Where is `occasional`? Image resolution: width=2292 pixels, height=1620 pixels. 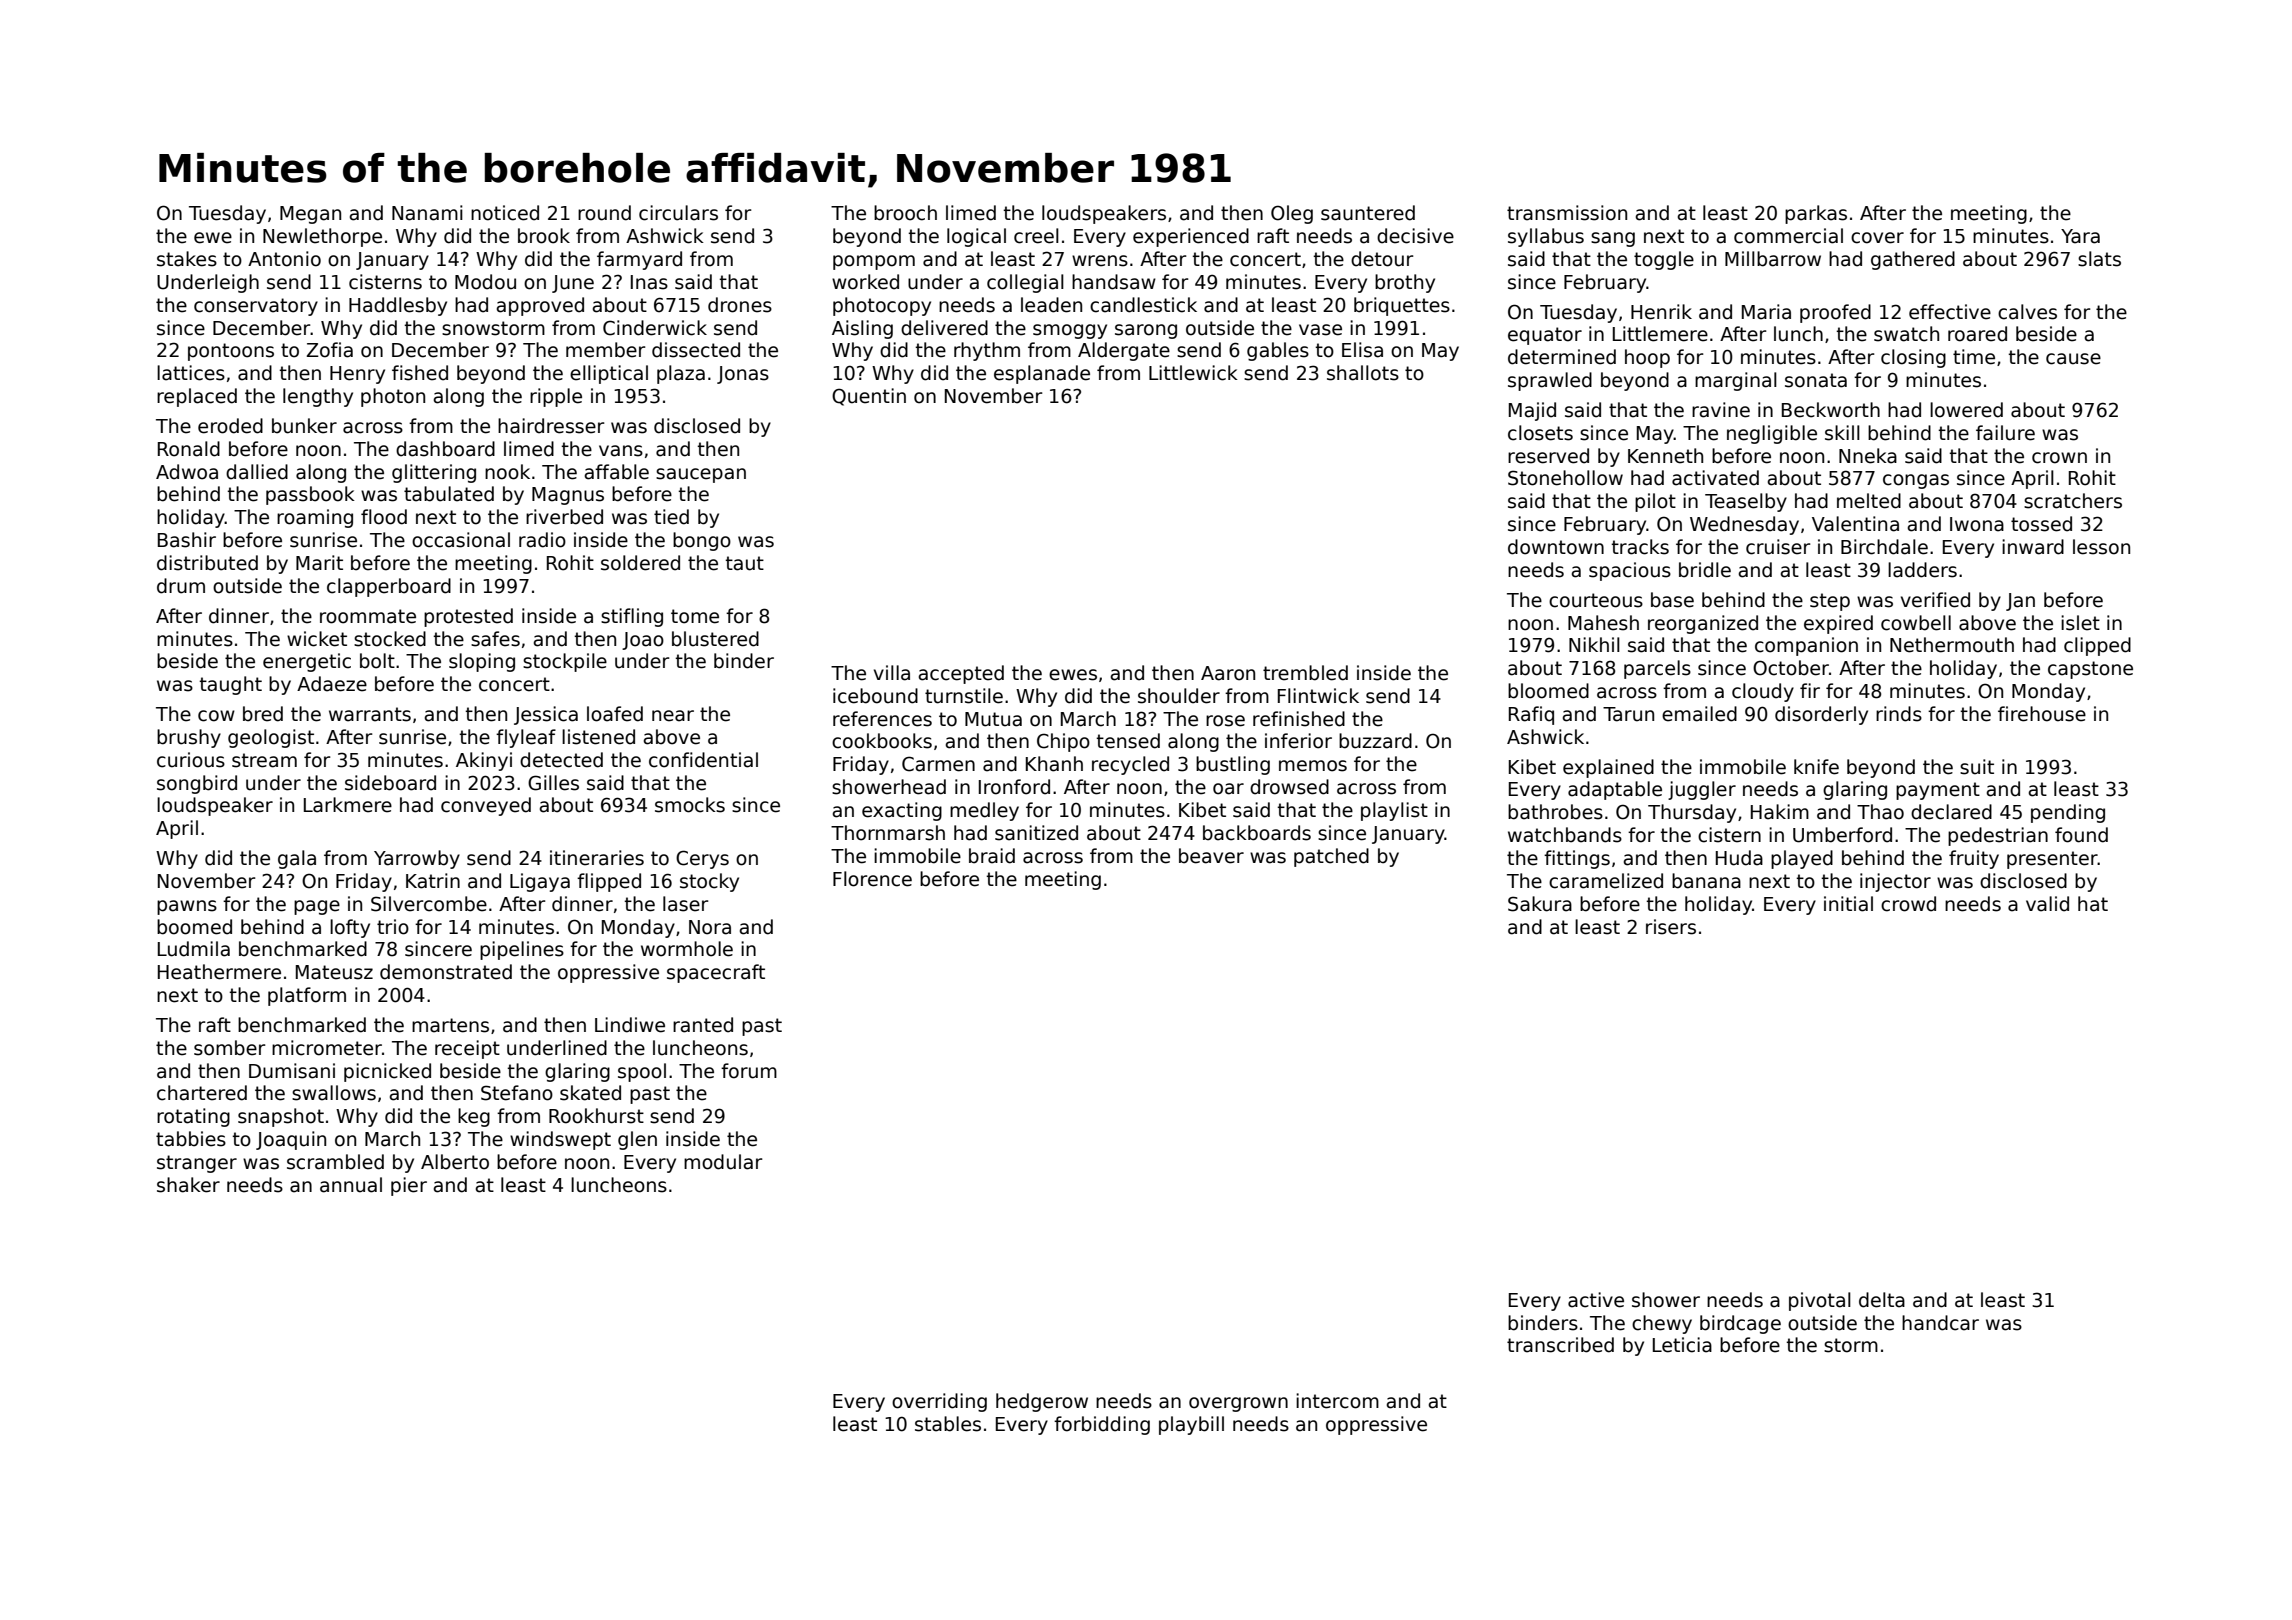
occasional is located at coordinates (461, 540).
